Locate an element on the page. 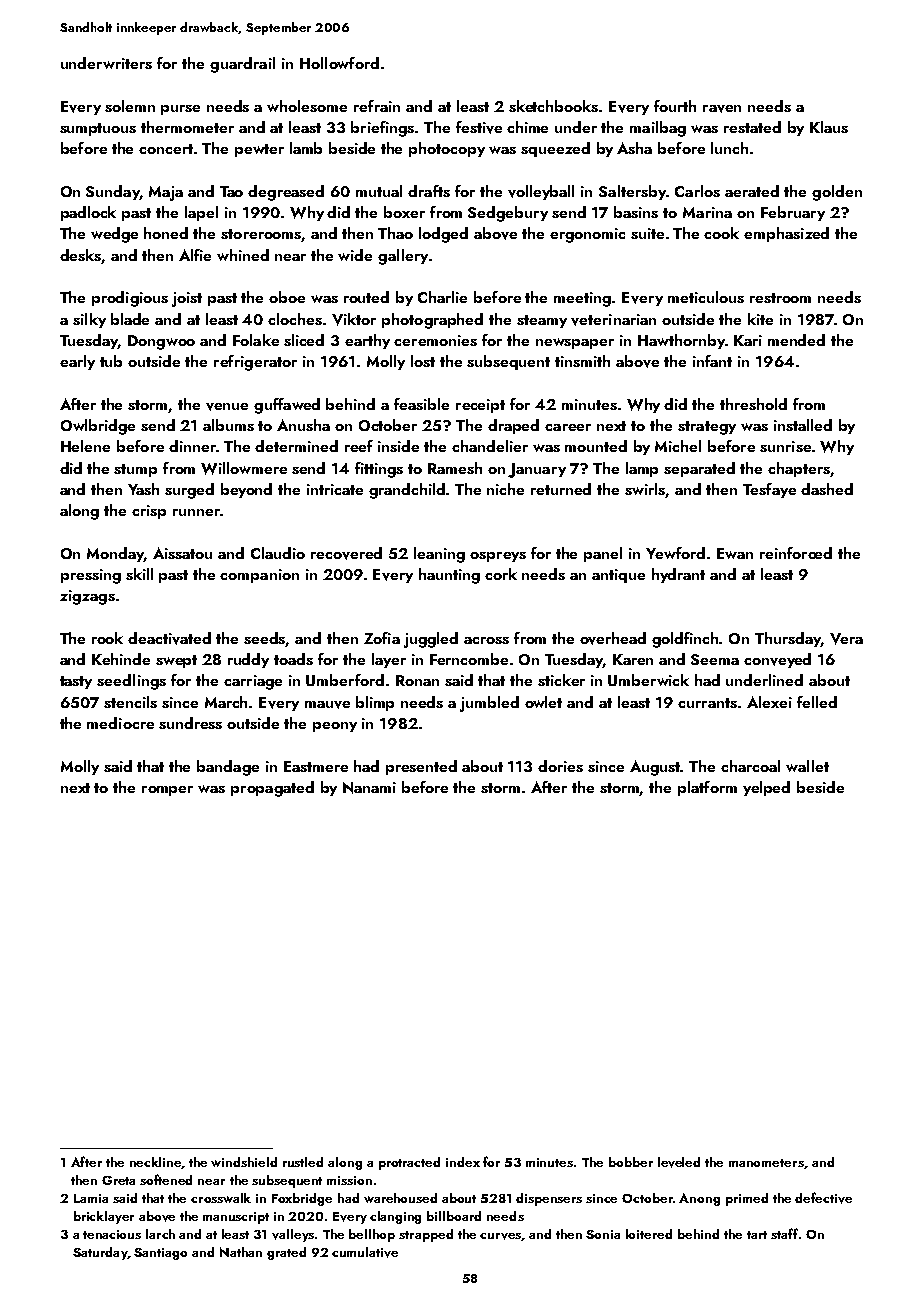 Image resolution: width=924 pixels, height=1308 pixels. romper is located at coordinates (167, 791).
